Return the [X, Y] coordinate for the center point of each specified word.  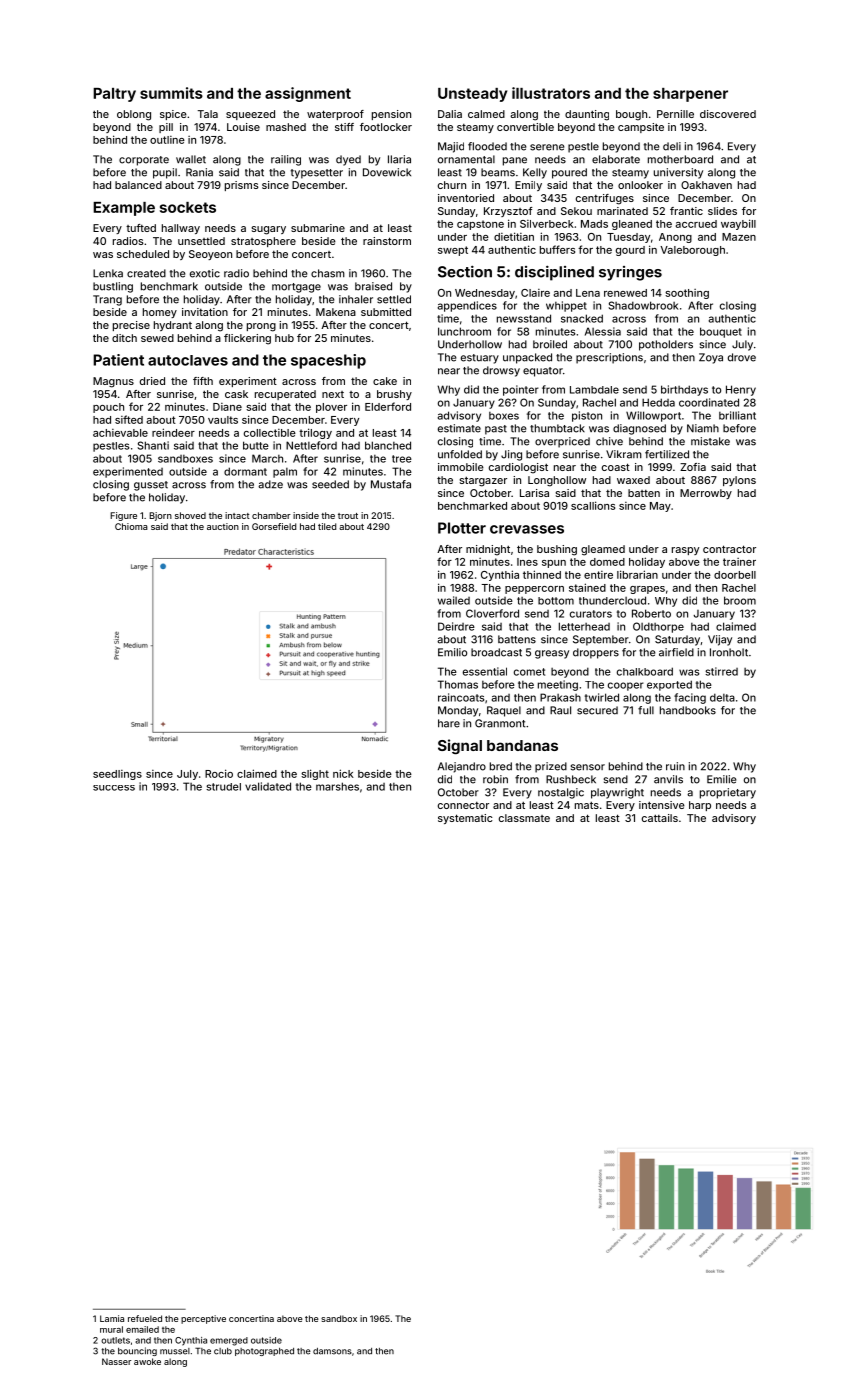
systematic [465, 819]
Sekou [576, 211]
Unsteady [472, 95]
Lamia [112, 1318]
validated [268, 786]
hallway [181, 229]
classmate [524, 818]
